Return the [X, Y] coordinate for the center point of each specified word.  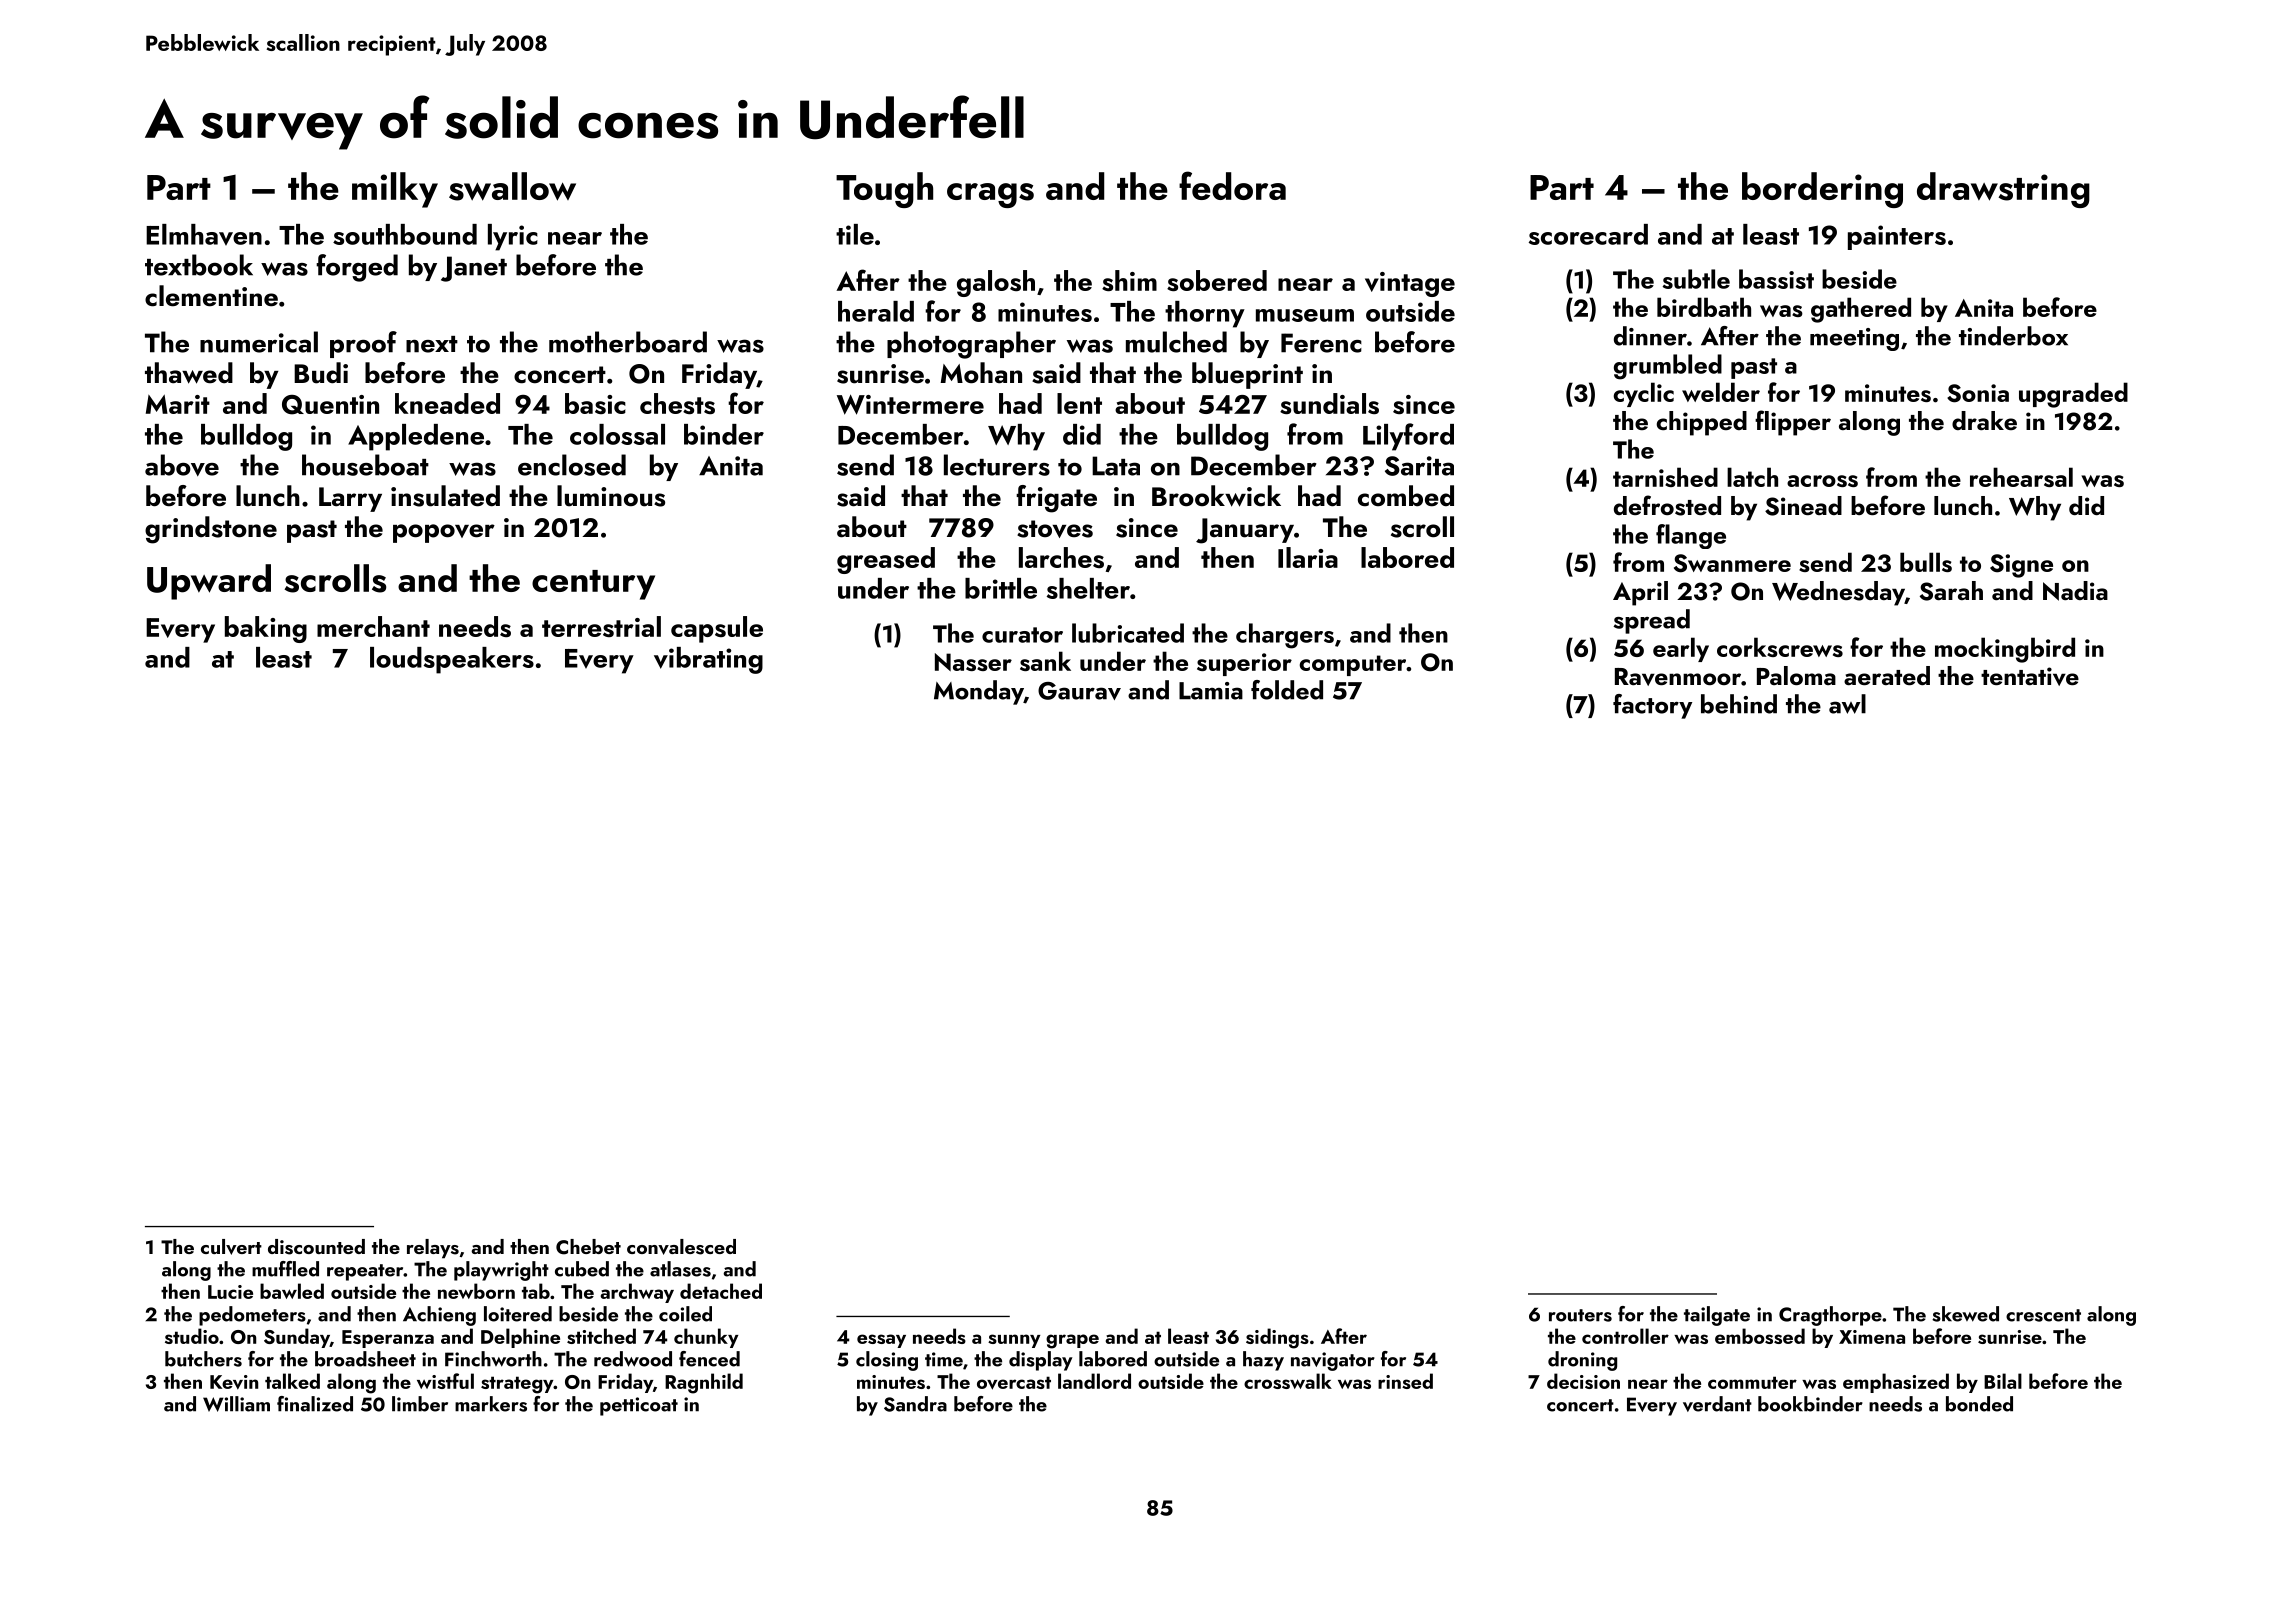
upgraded [2073, 395]
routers [1580, 1315]
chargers [1285, 636]
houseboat [365, 465]
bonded [1979, 1404]
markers [491, 1404]
